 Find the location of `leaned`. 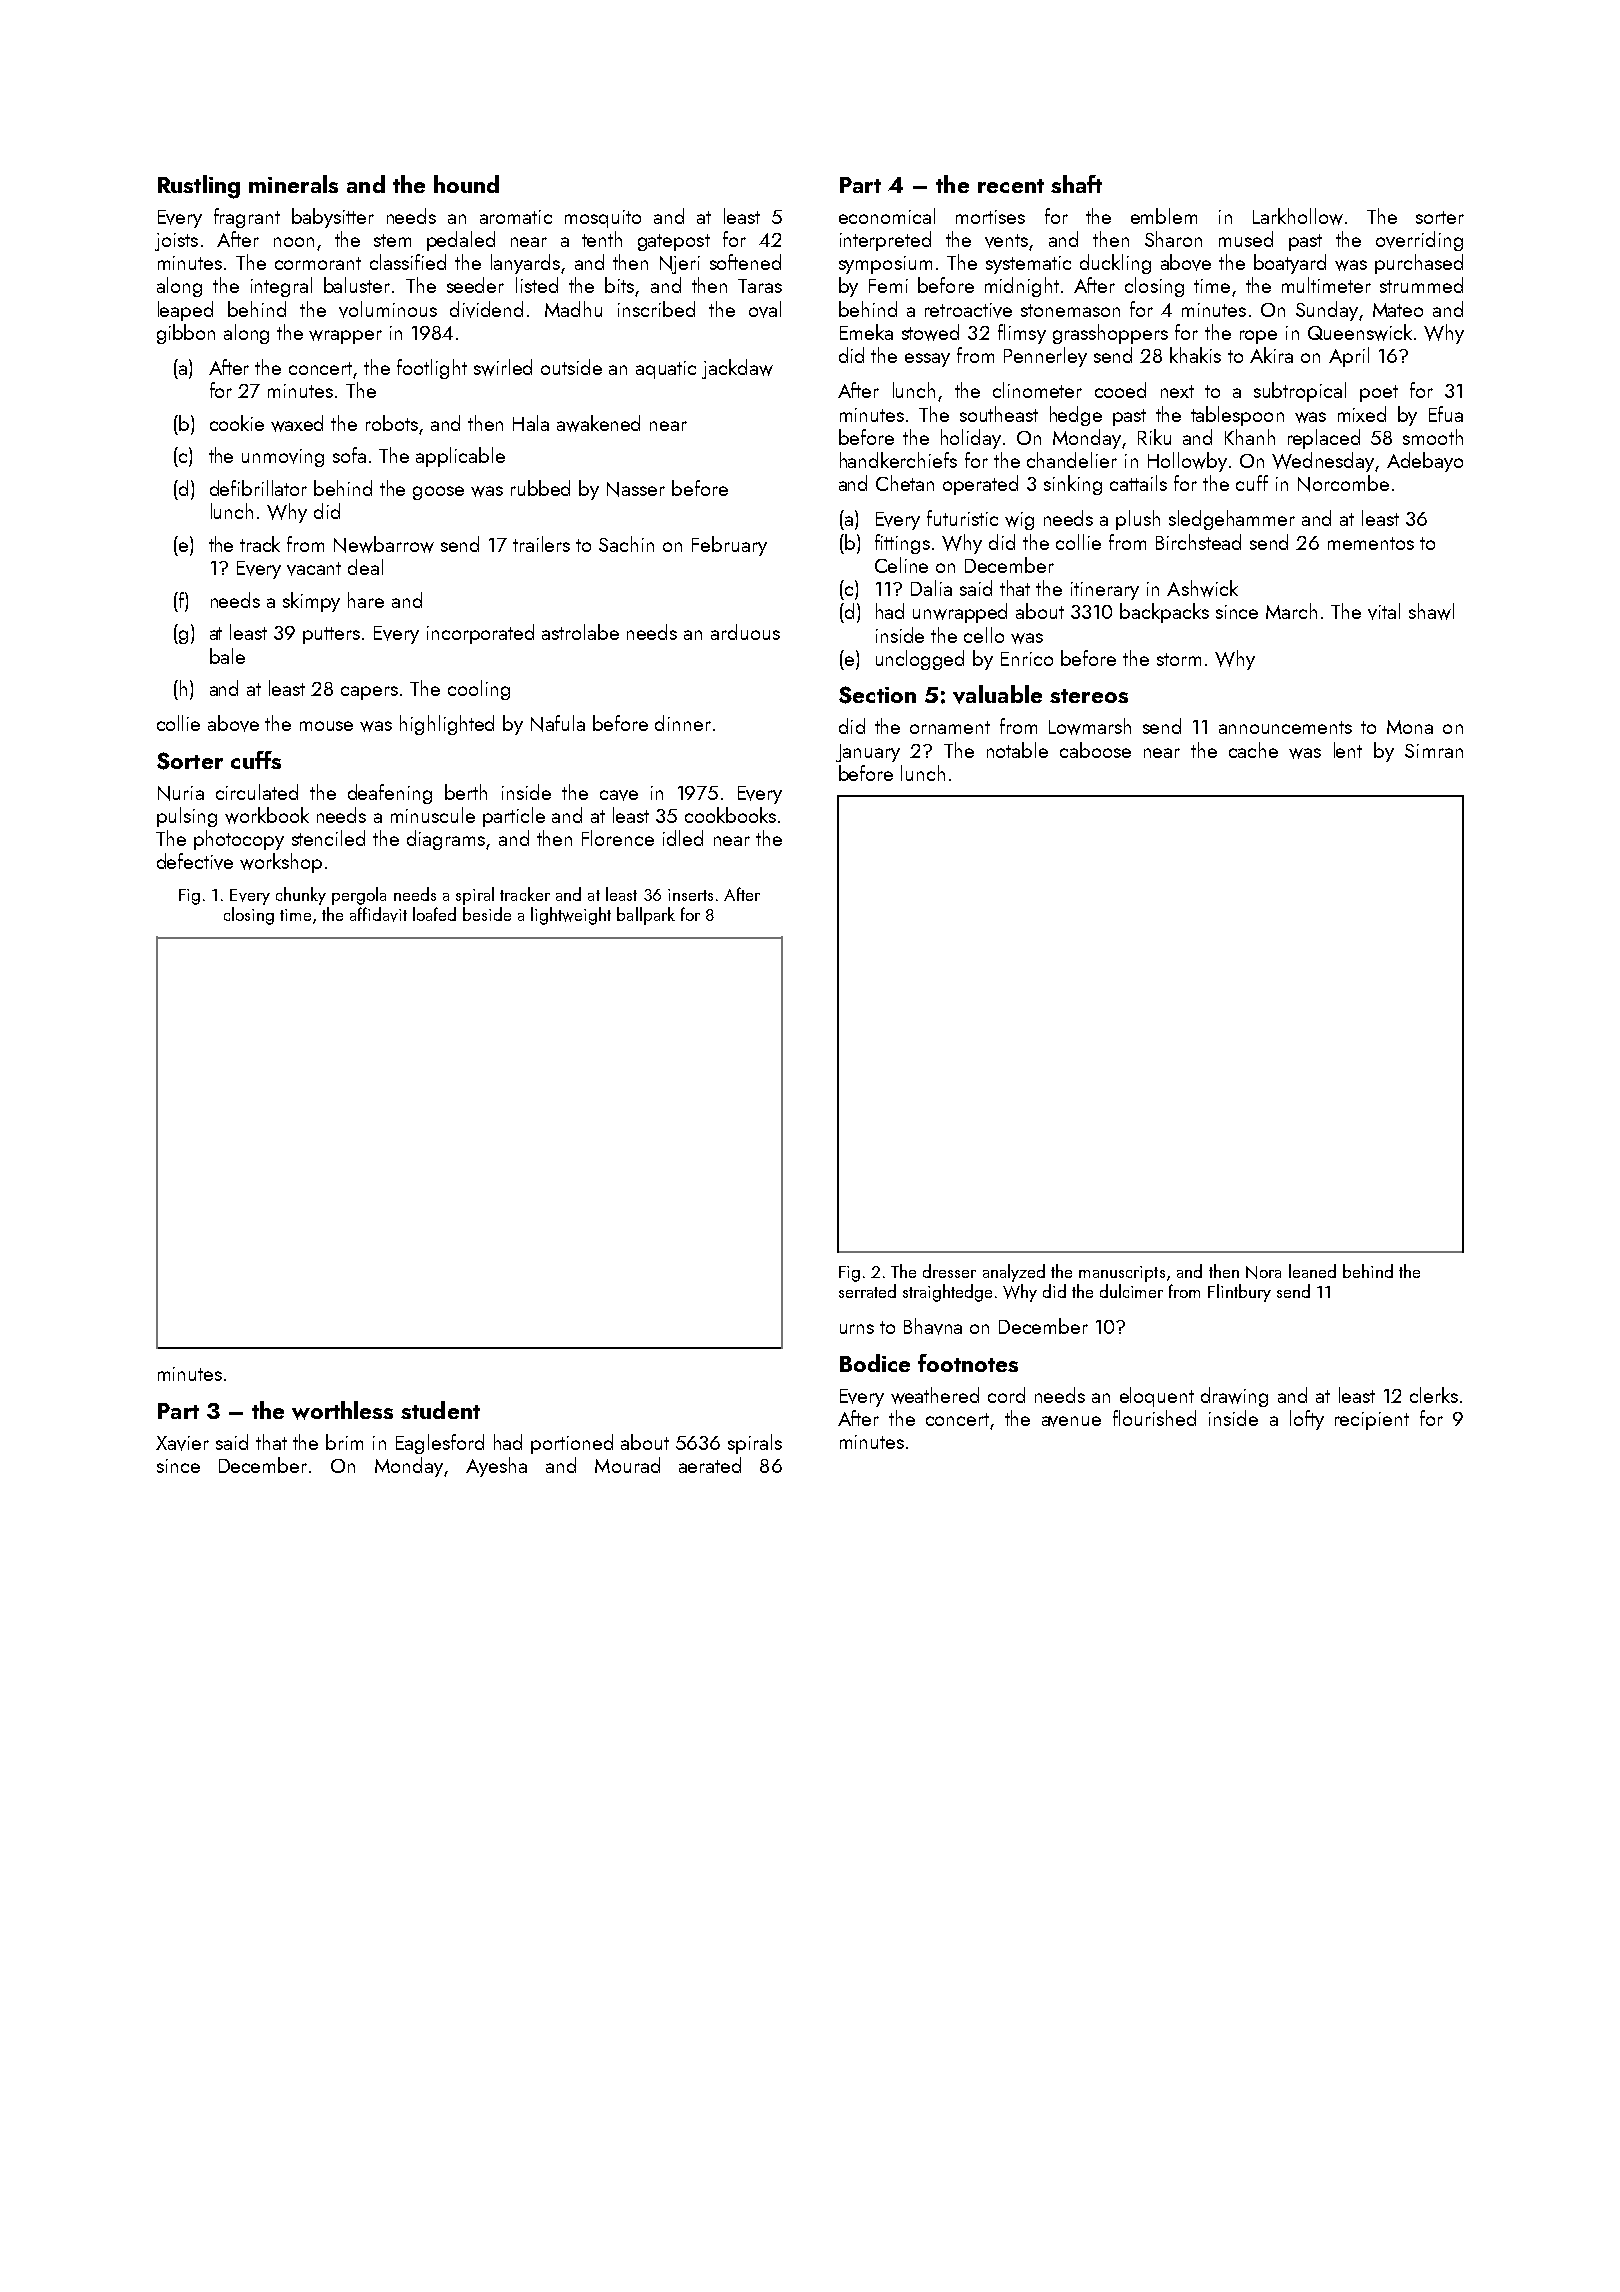

leaned is located at coordinates (1312, 1271).
